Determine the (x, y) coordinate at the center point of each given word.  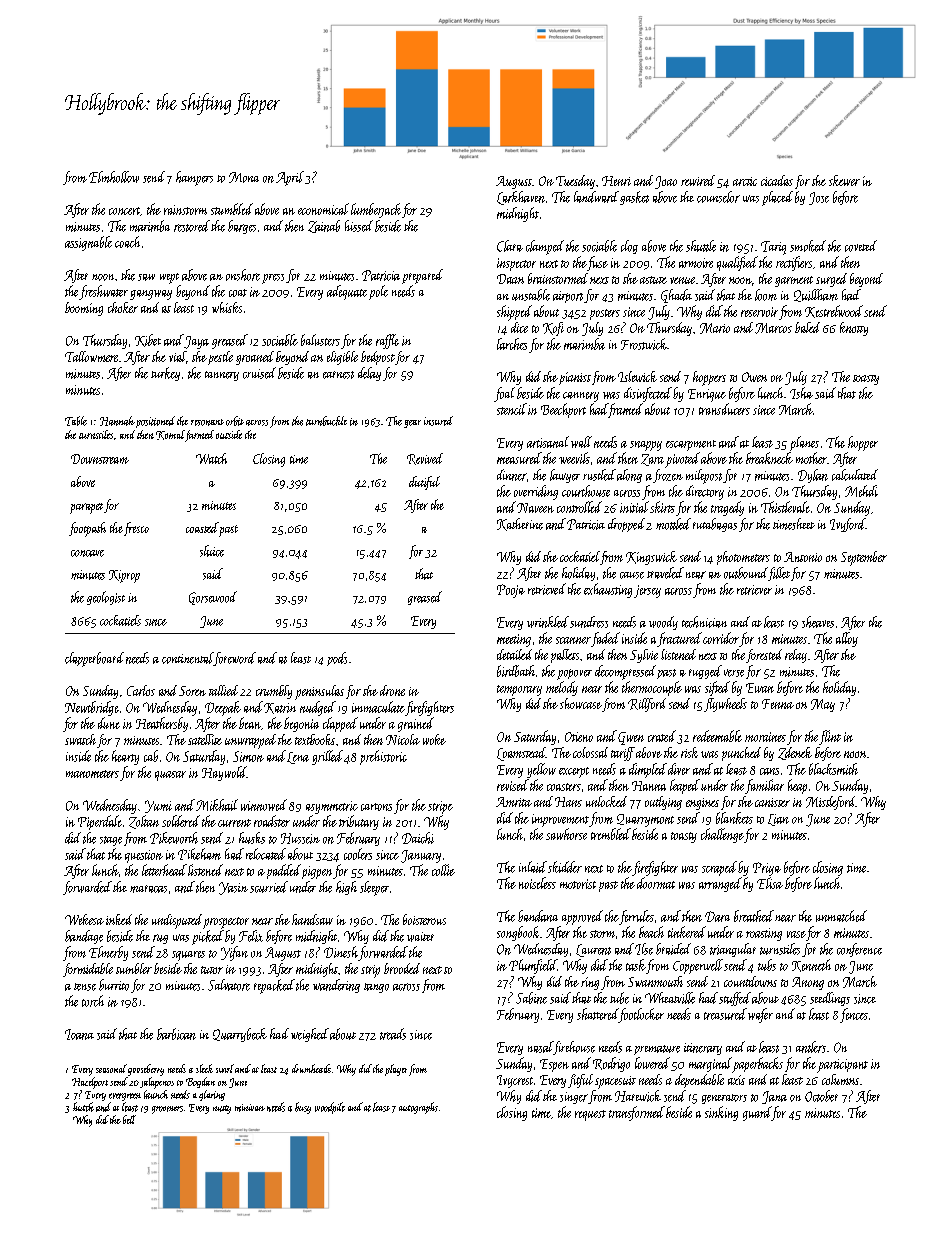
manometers (92, 774)
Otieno (579, 737)
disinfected (648, 394)
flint (830, 737)
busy (303, 1108)
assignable (88, 243)
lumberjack (376, 210)
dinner (512, 475)
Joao (666, 182)
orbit (235, 421)
